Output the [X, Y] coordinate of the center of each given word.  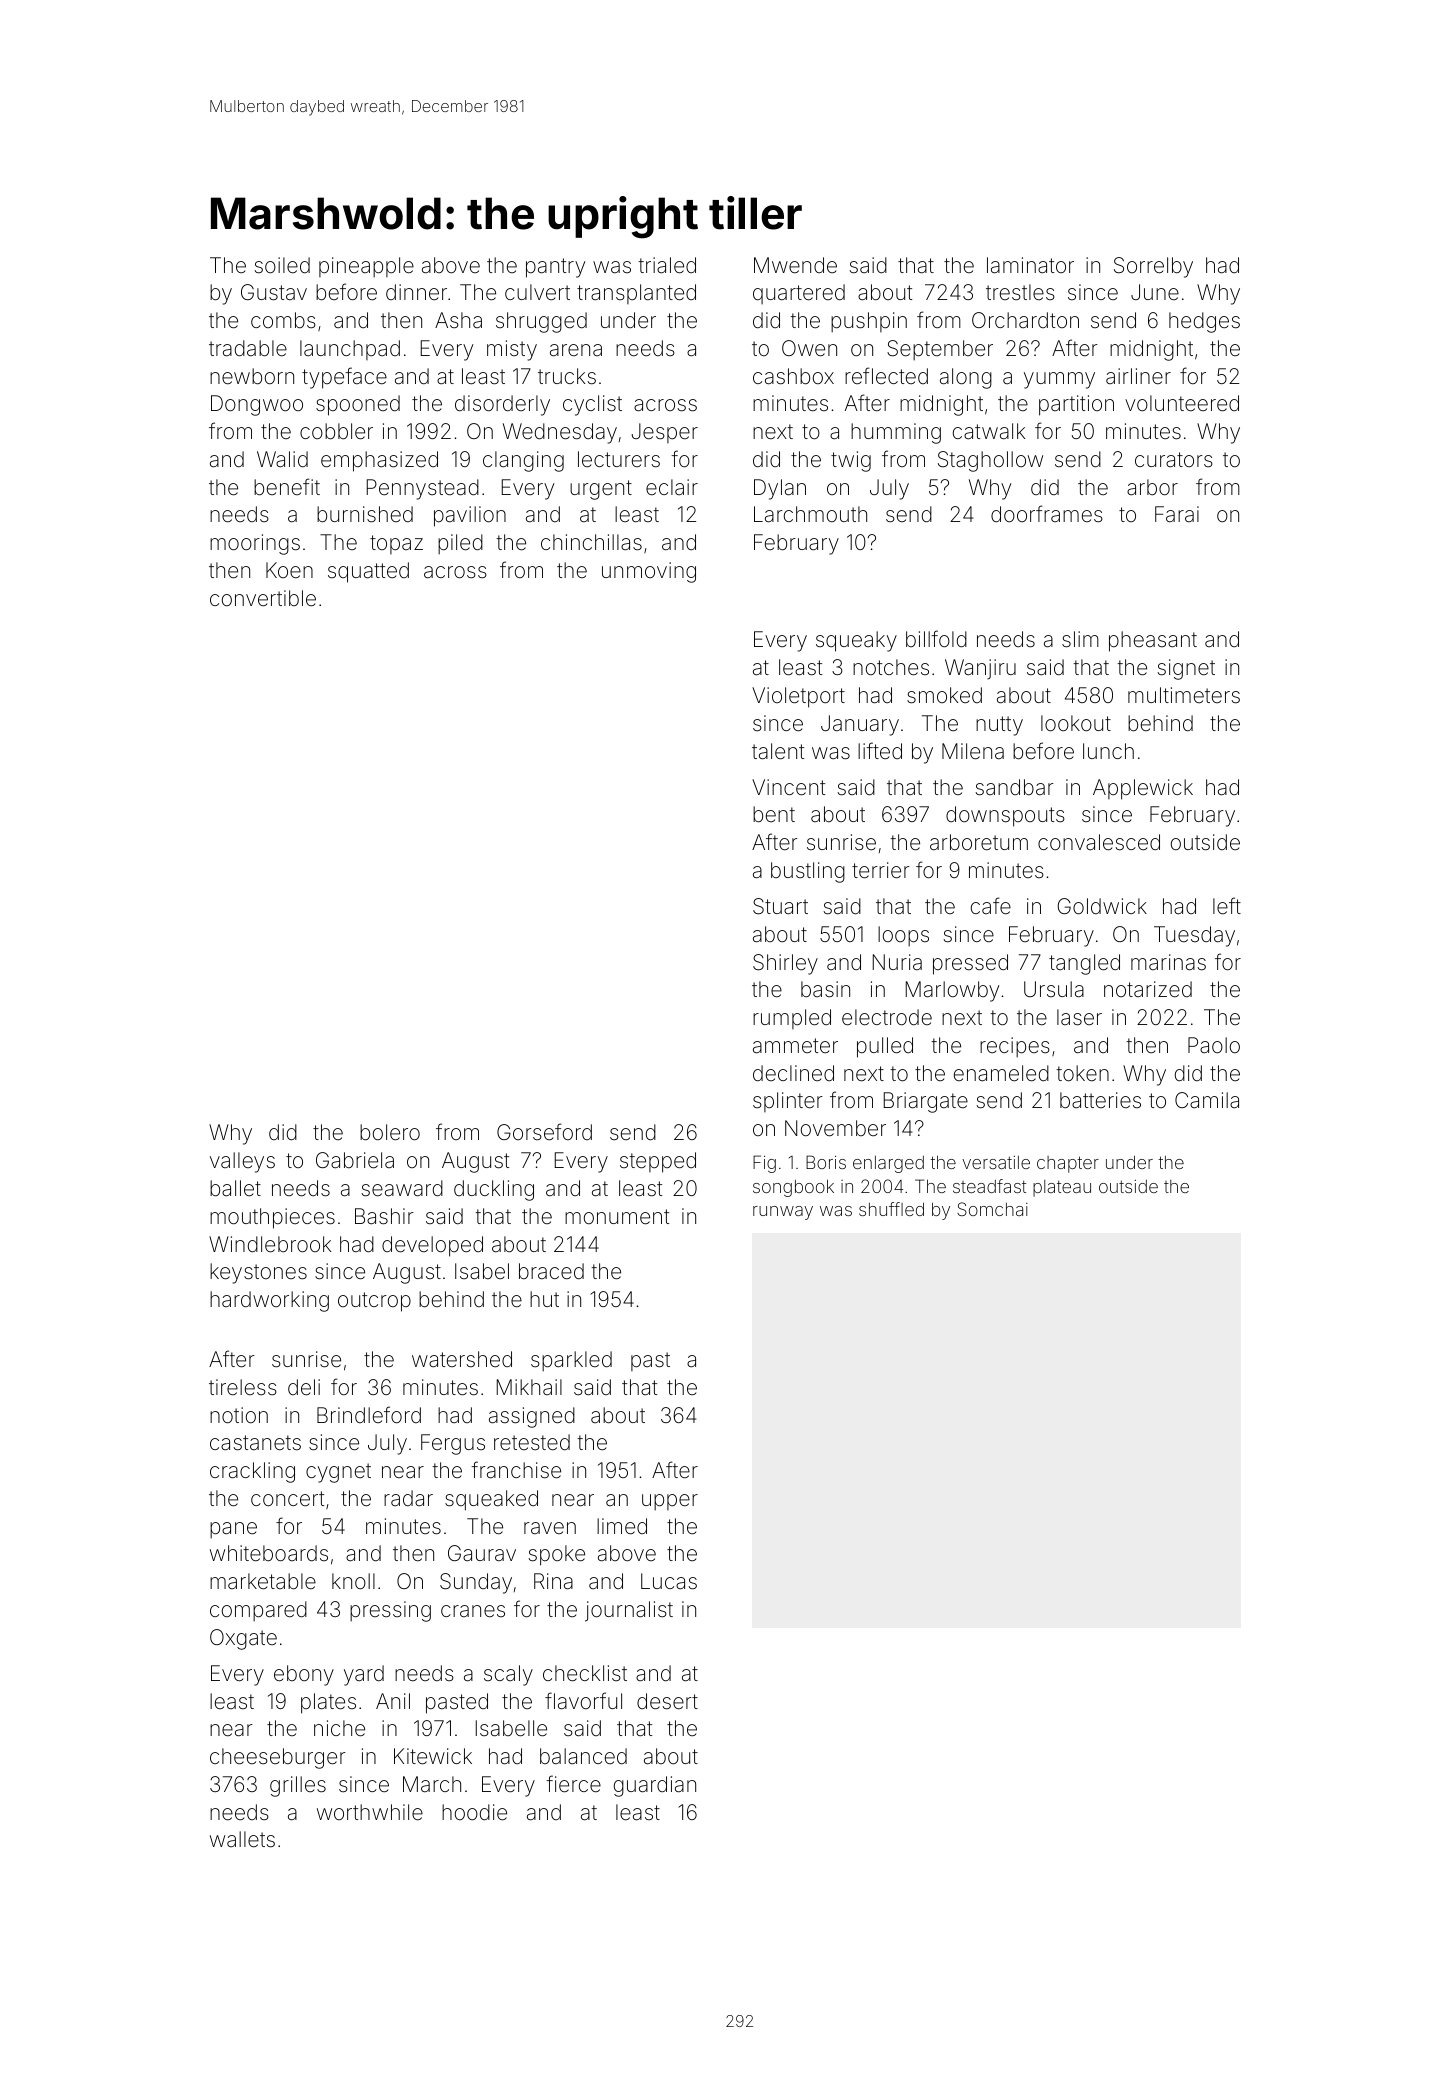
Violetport [798, 697]
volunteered [1182, 403]
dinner [416, 292]
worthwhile [370, 1812]
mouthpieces [272, 1218]
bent [774, 814]
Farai [1177, 514]
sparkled [571, 1361]
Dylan [780, 489]
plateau [1062, 1188]
